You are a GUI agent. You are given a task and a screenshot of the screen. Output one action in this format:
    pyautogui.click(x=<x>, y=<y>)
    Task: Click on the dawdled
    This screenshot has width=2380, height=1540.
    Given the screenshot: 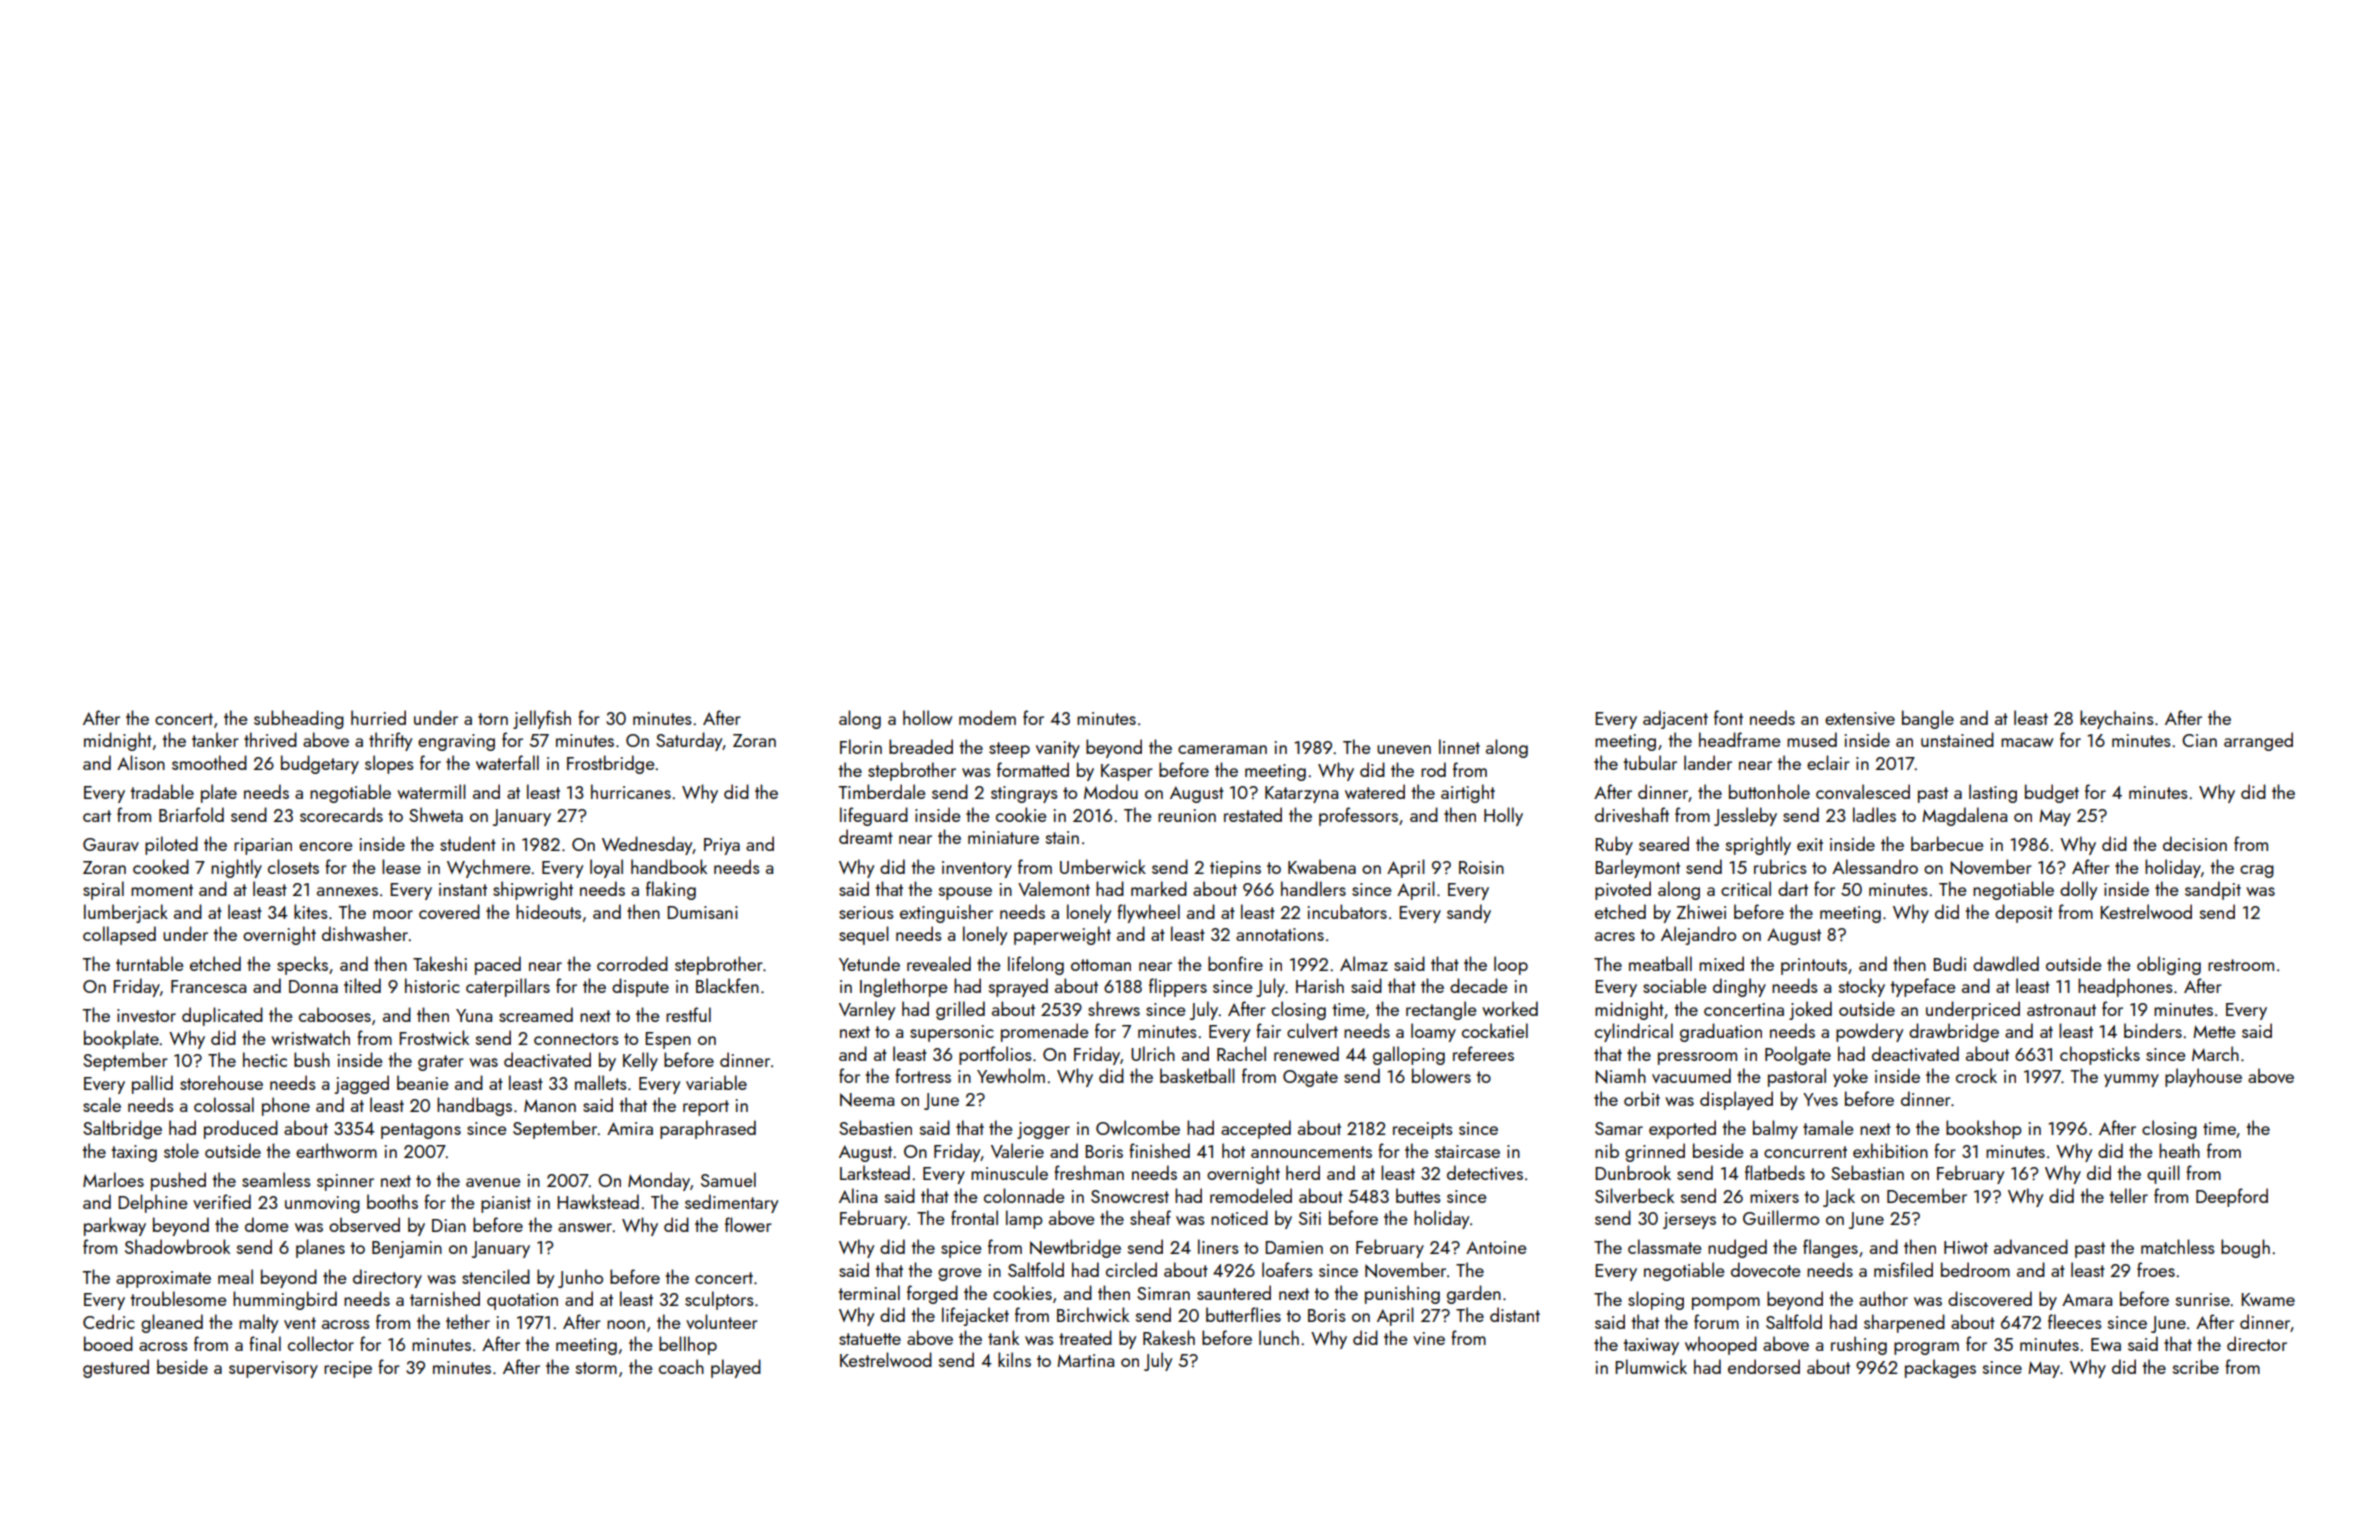 What is the action you would take?
    pyautogui.click(x=2006, y=963)
